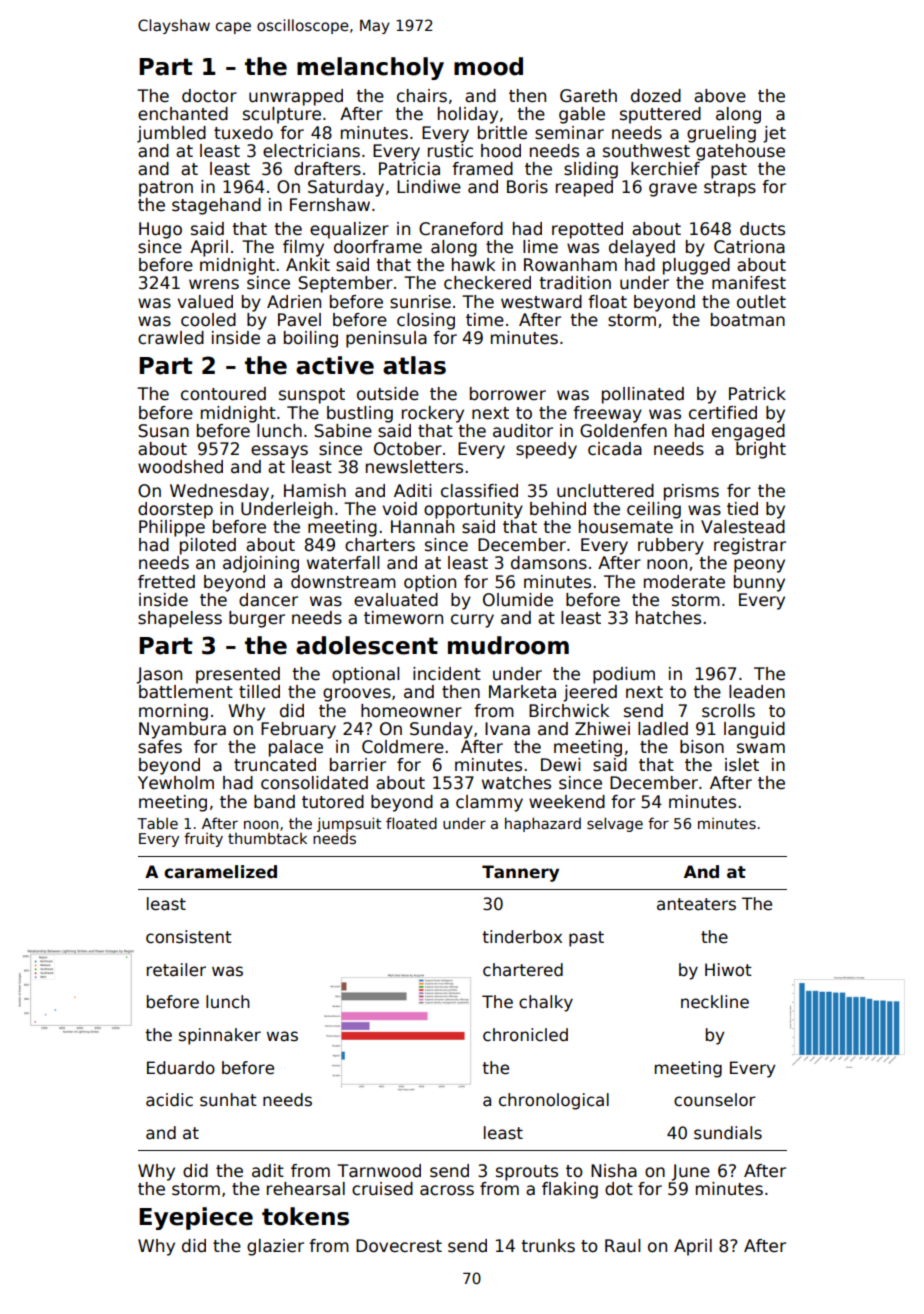 This screenshot has width=924, height=1314. What do you see at coordinates (762, 229) in the screenshot?
I see `ducts` at bounding box center [762, 229].
